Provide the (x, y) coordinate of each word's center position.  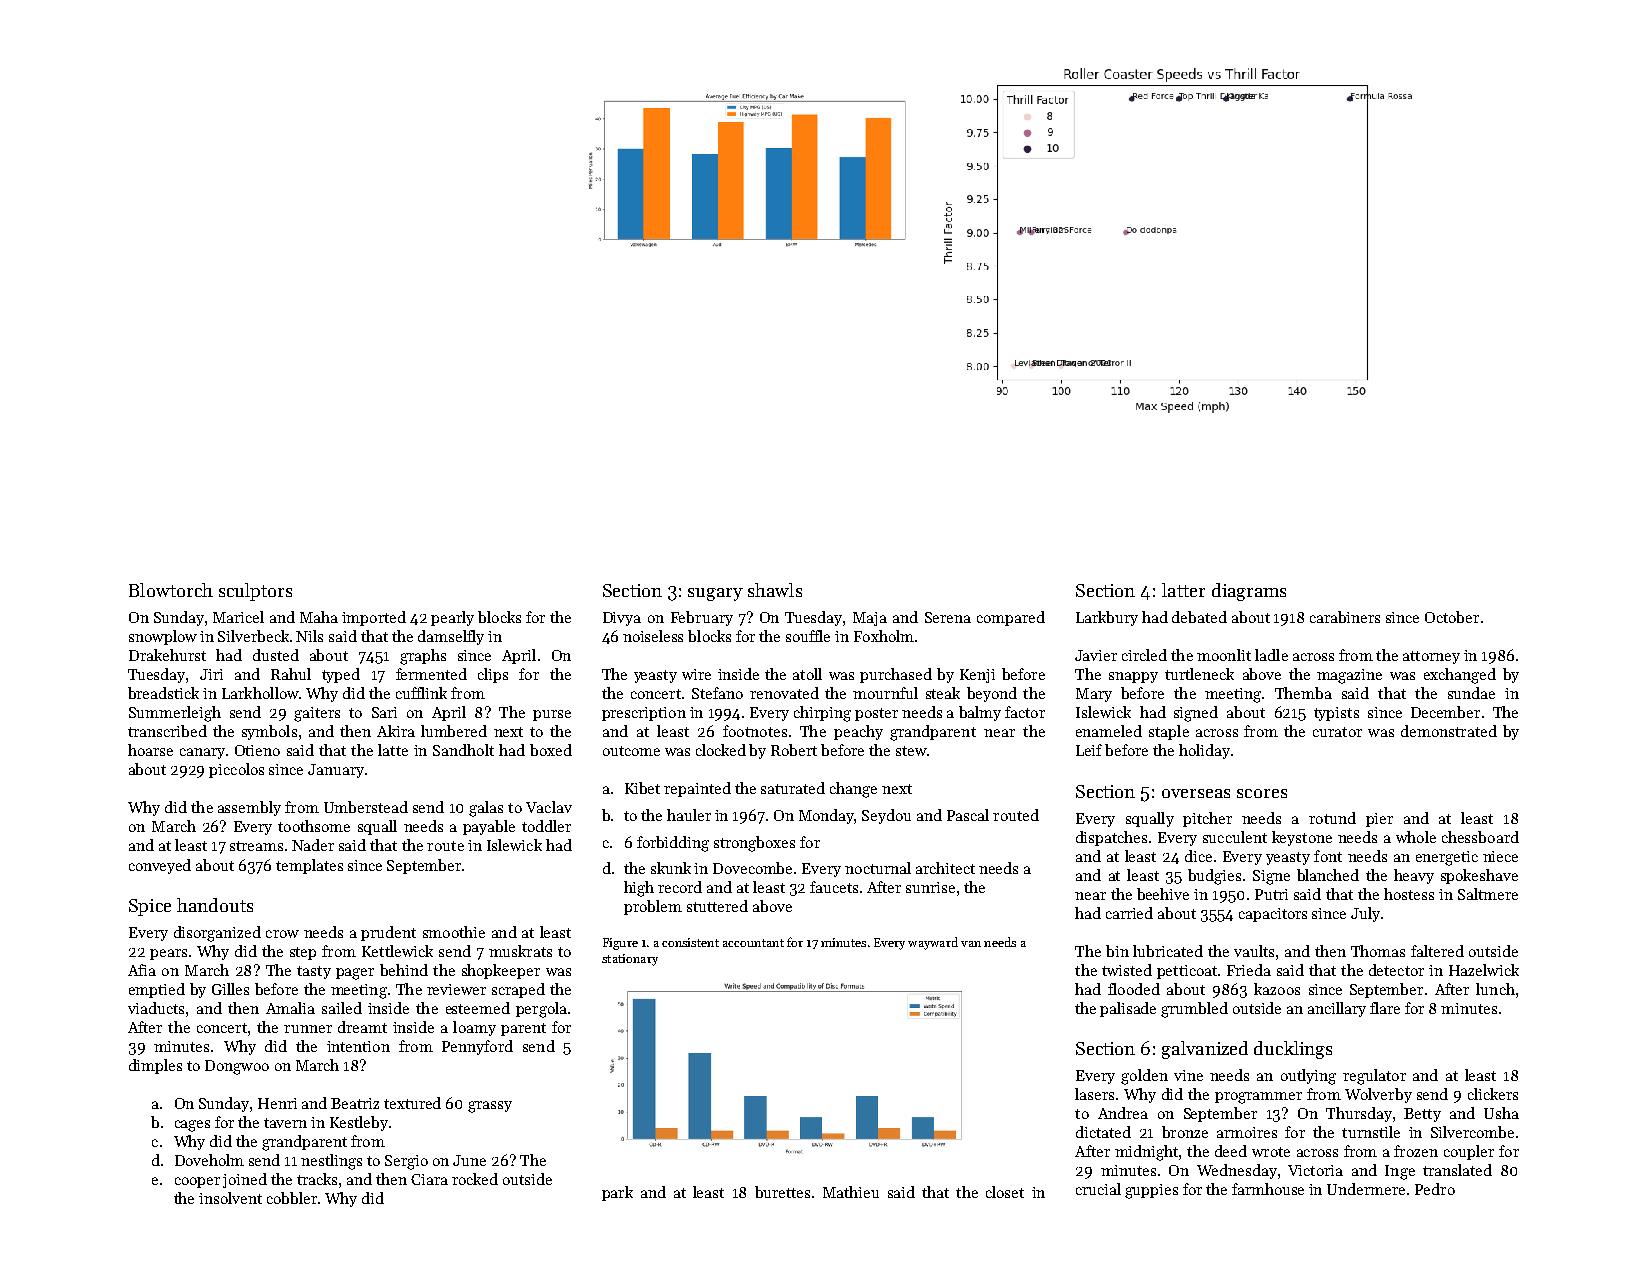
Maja (870, 619)
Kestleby (359, 1123)
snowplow (163, 637)
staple (1169, 732)
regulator (1374, 1077)
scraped (518, 990)
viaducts (156, 1008)
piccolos (236, 770)
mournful (885, 693)
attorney (1431, 657)
